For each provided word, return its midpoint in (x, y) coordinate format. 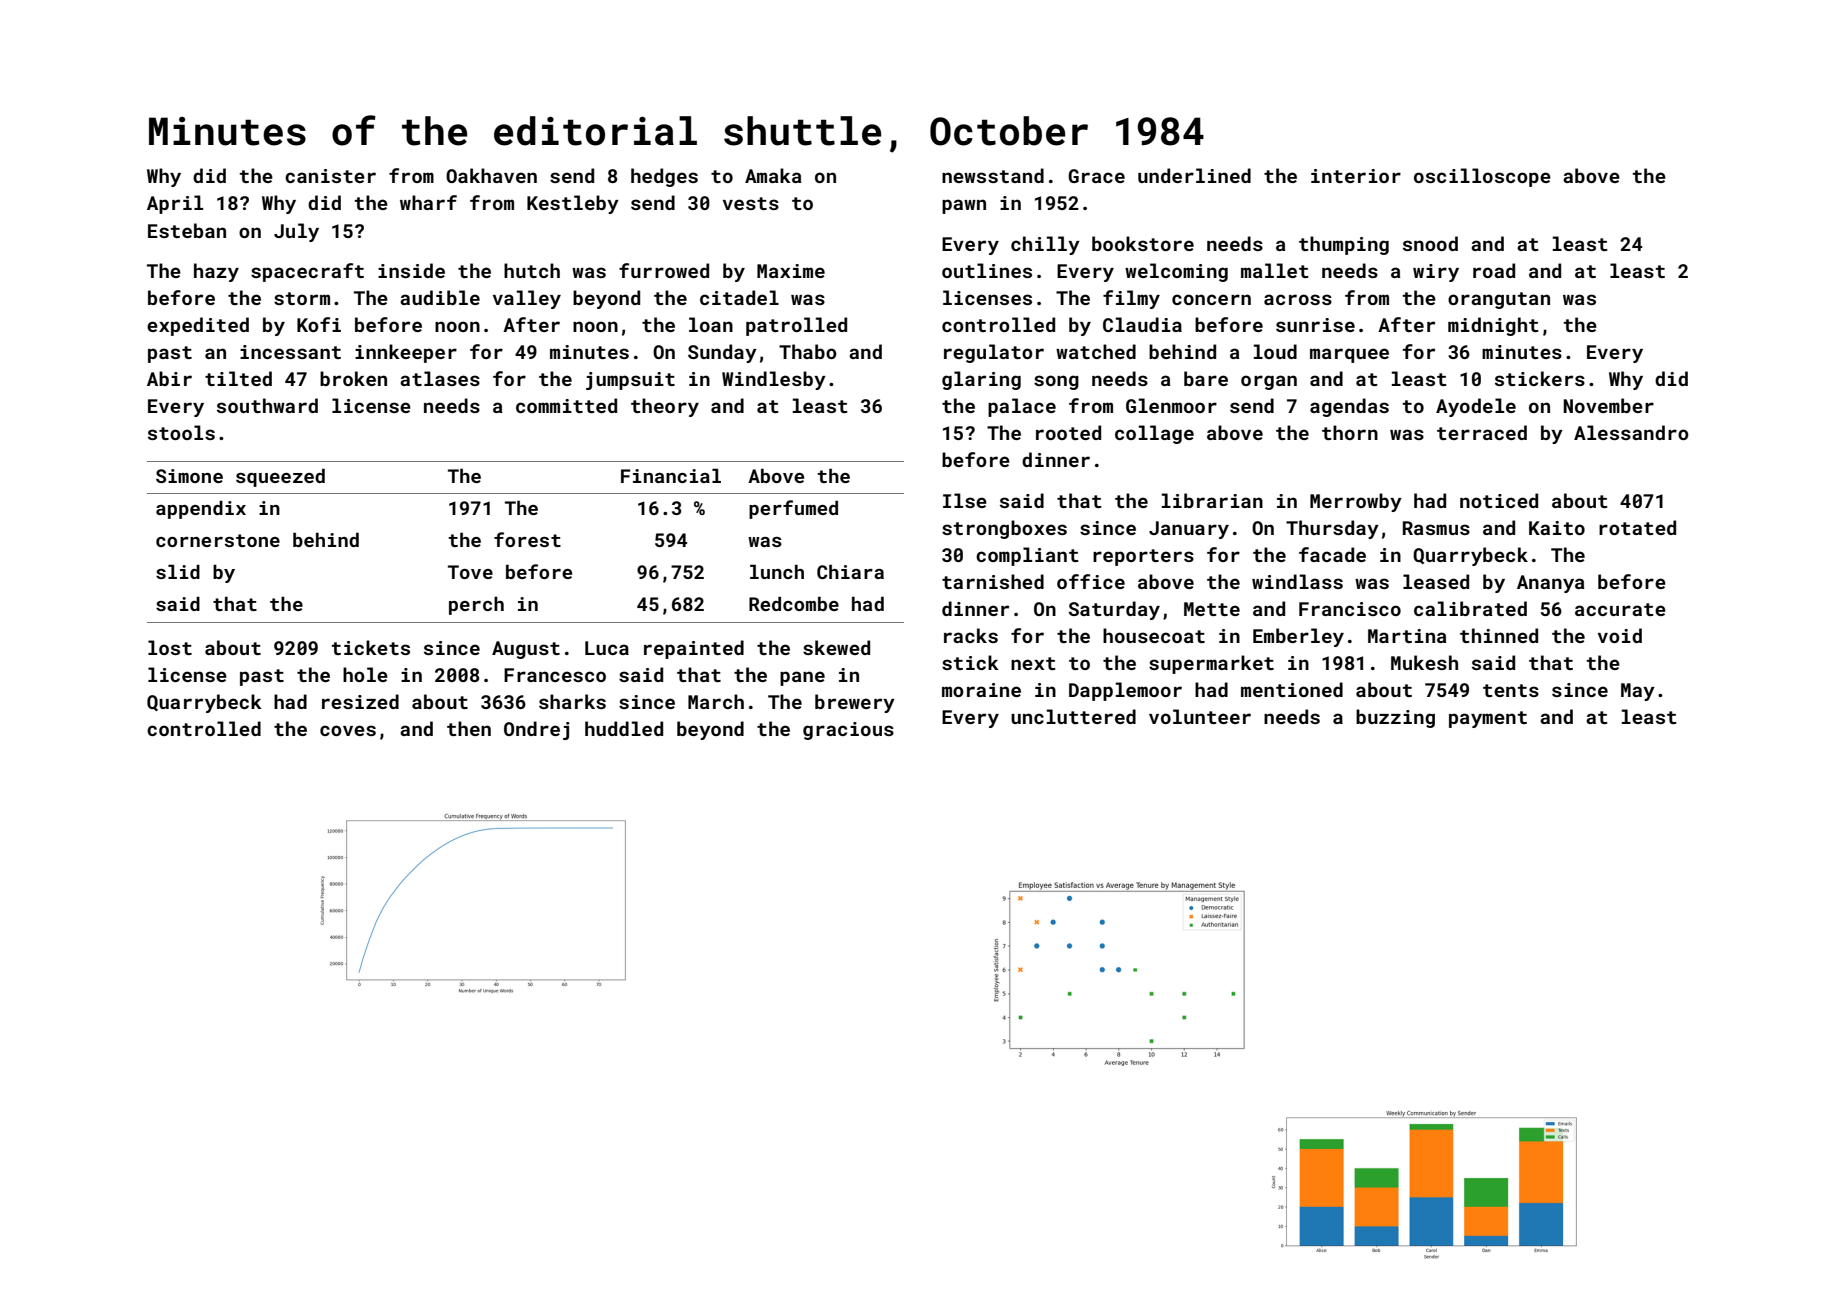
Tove (470, 572)
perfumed (793, 509)
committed (566, 405)
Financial (671, 475)
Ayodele (1476, 407)
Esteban (187, 230)
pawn (964, 206)
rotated (1637, 527)
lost (170, 647)
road (1494, 270)
